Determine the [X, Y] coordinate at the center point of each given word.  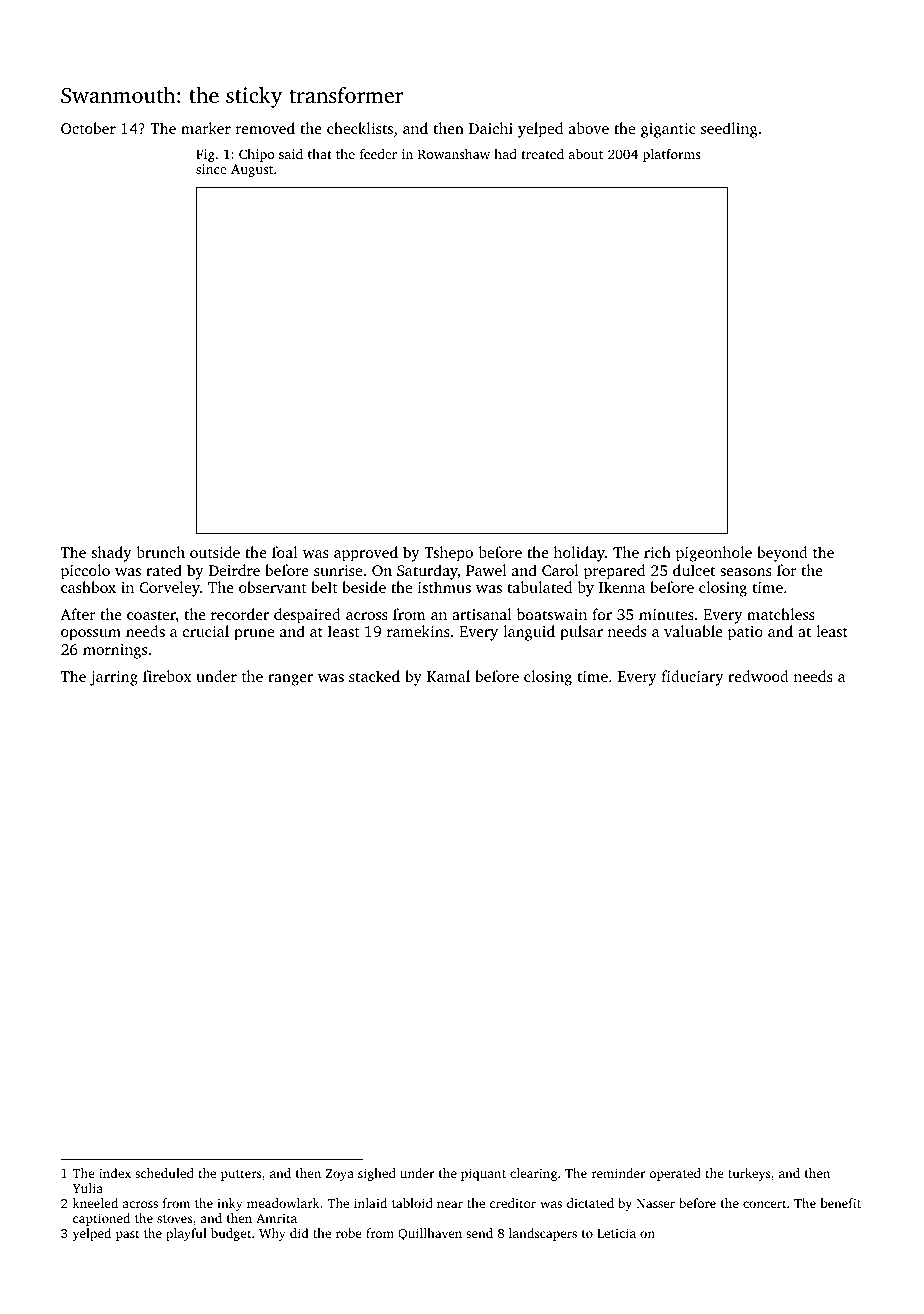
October [88, 128]
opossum [91, 635]
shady [112, 554]
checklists [360, 128]
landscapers [543, 1234]
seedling [729, 130]
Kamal [448, 676]
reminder [618, 1173]
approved [366, 554]
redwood [758, 676]
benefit [841, 1203]
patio [745, 633]
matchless [781, 614]
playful [186, 1234]
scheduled [164, 1173]
